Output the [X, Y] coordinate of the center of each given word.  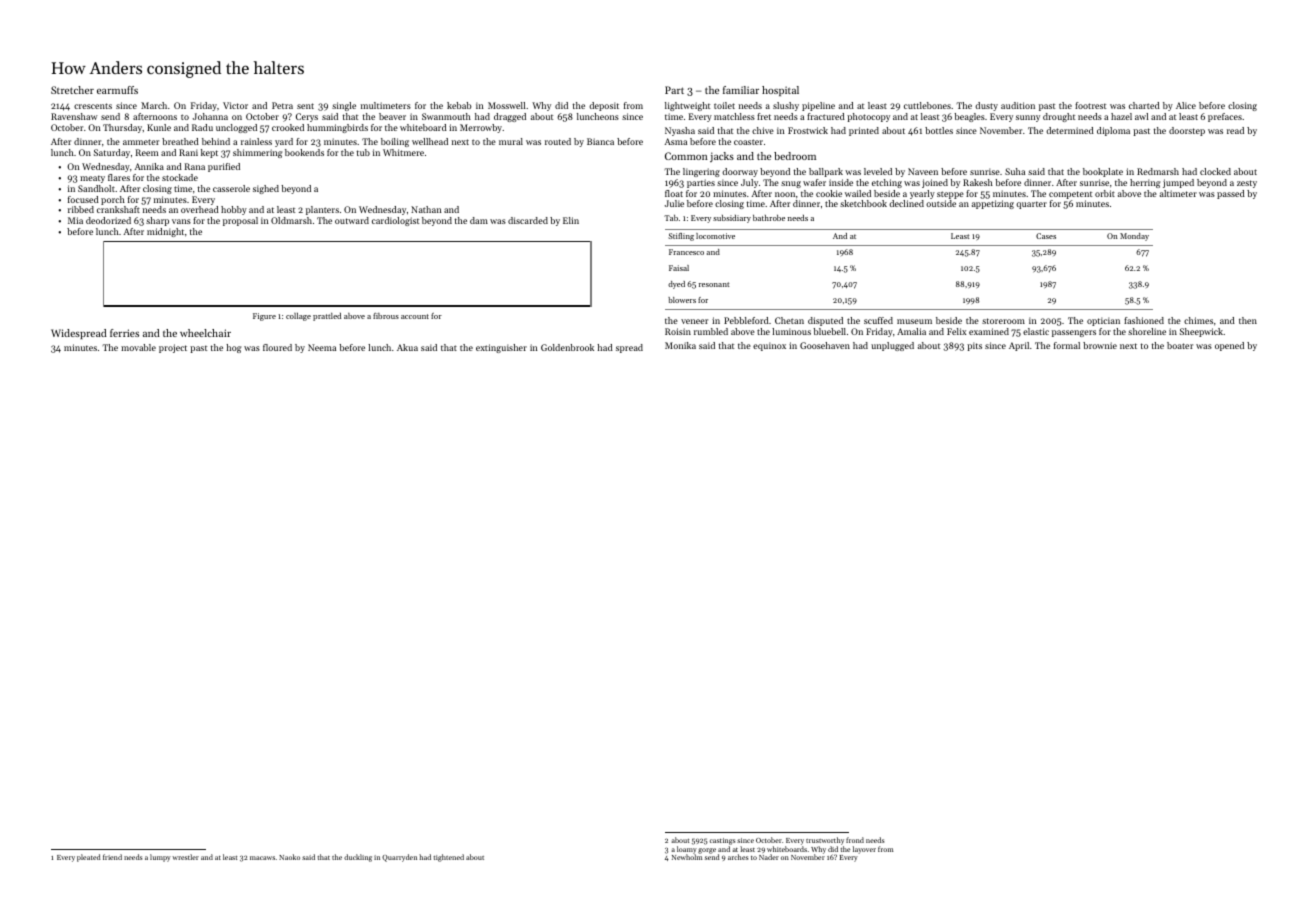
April [1019, 346]
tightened [448, 858]
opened [1229, 346]
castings [722, 841]
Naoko [289, 857]
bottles [939, 130]
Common [686, 156]
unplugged [892, 346]
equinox [769, 346]
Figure [264, 317]
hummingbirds [337, 128]
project [173, 348]
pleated [88, 858]
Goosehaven [825, 345]
